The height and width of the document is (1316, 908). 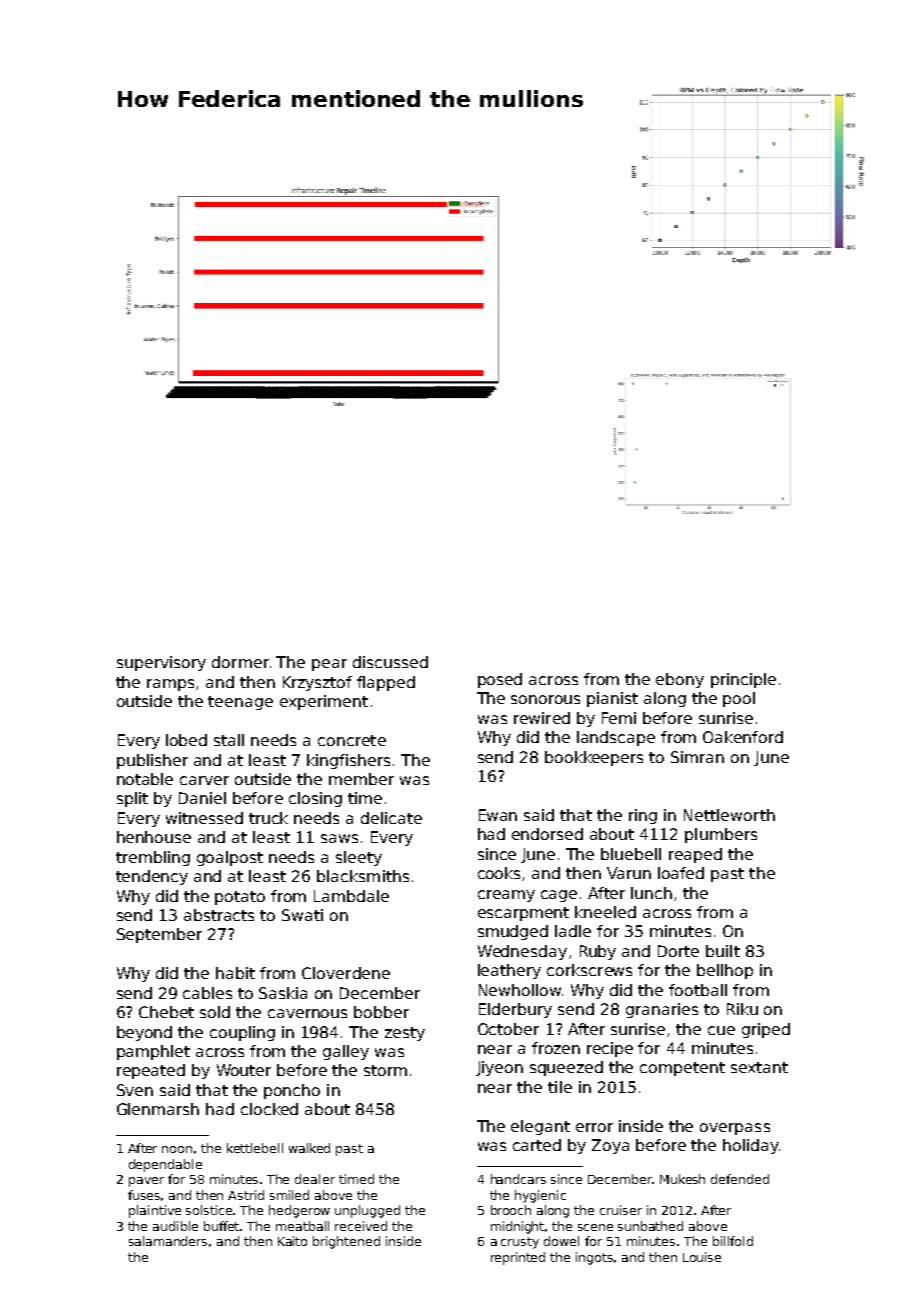 What do you see at coordinates (518, 1227) in the document?
I see `midnight` at bounding box center [518, 1227].
